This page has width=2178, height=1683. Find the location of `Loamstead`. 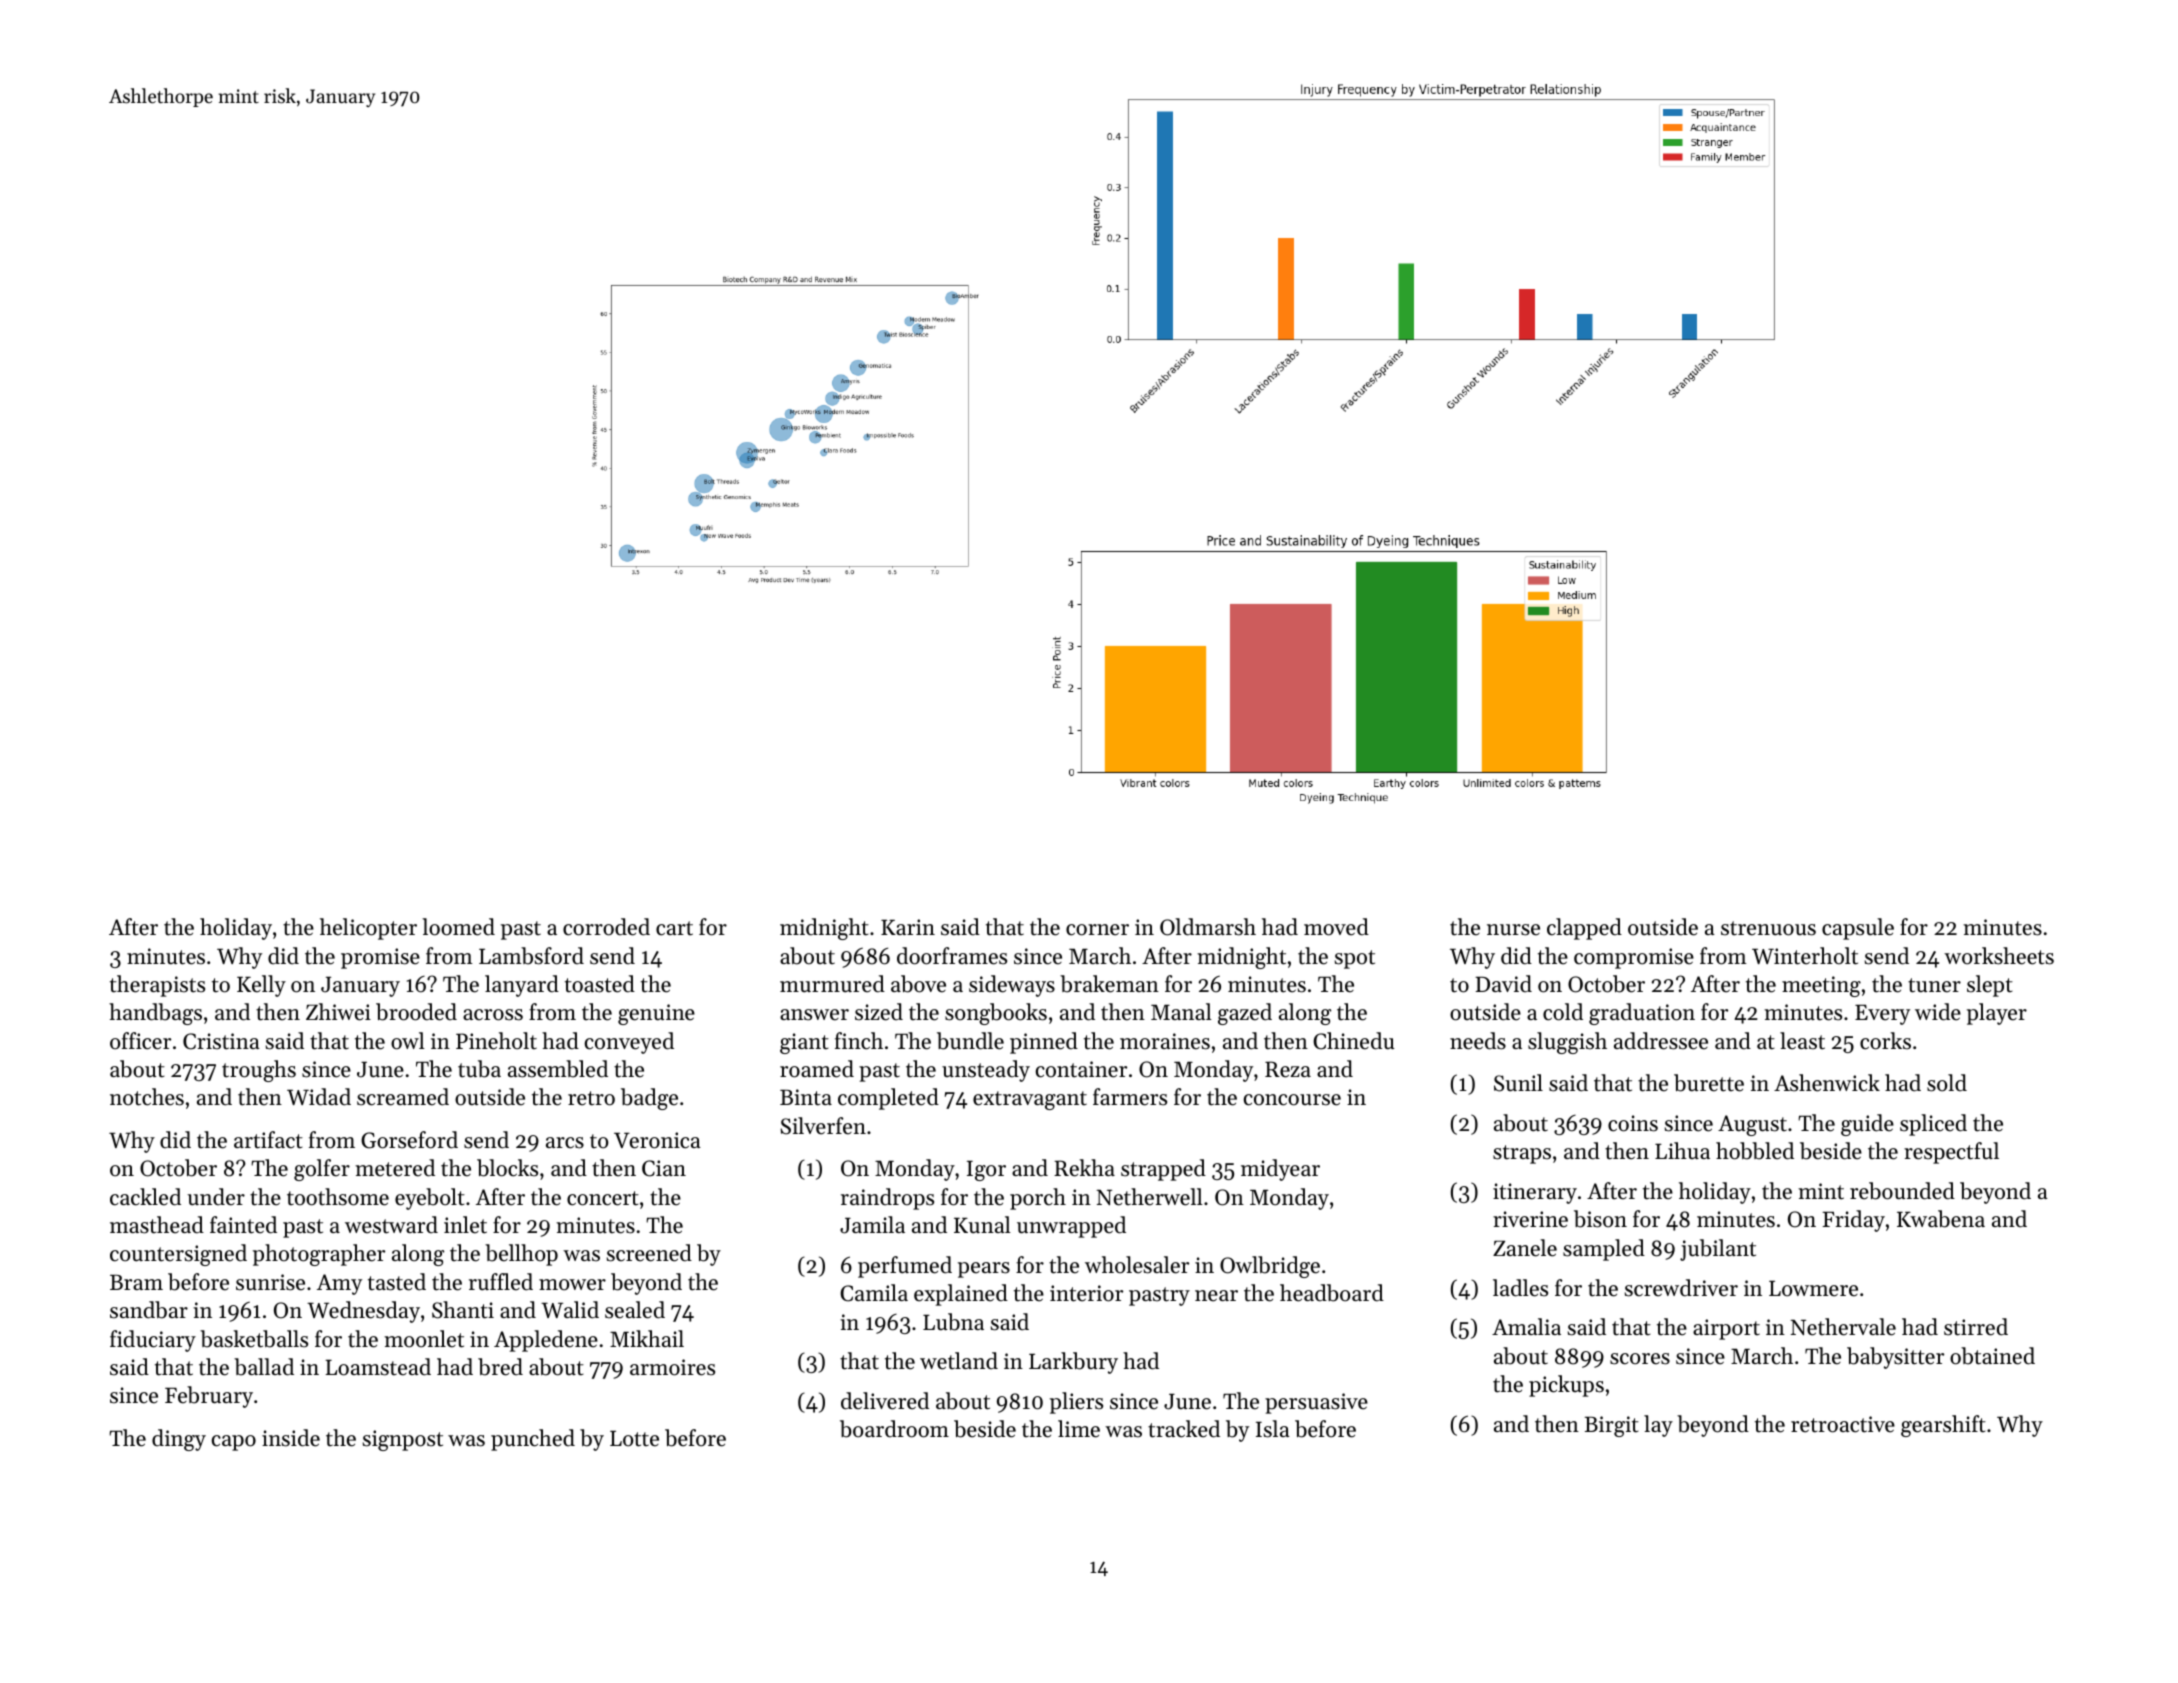

Loamstead is located at coordinates (378, 1367).
